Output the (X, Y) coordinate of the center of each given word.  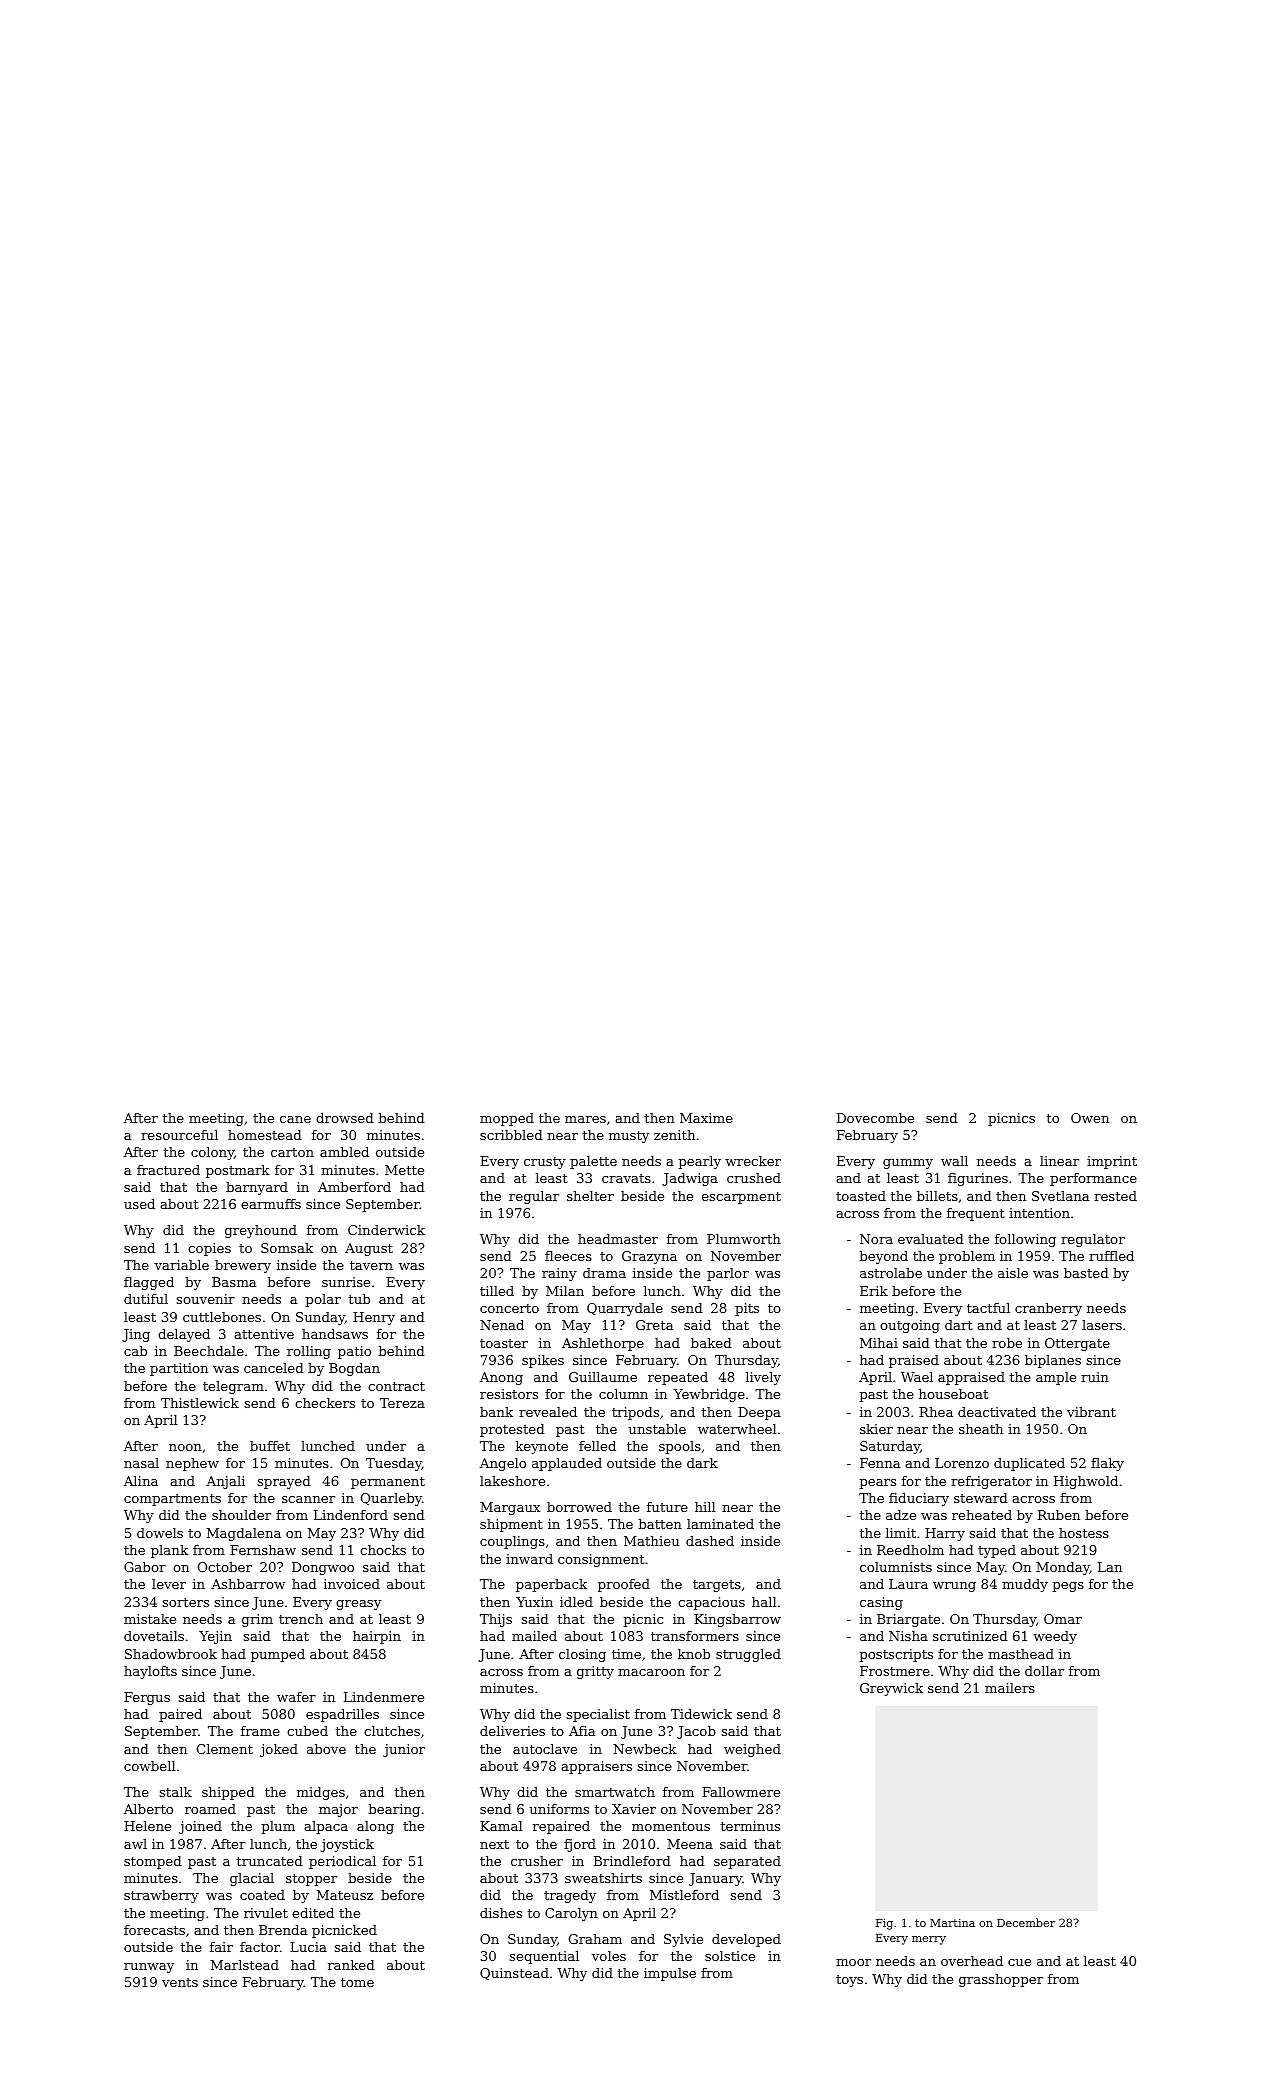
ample (1056, 1378)
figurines (978, 1179)
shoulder (241, 1515)
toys (849, 1981)
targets (717, 1586)
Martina (952, 1923)
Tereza (402, 1403)
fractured (168, 1170)
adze (901, 1515)
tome (357, 1982)
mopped (507, 1119)
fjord (580, 1845)
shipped (228, 1793)
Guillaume (603, 1377)
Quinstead (514, 1974)
